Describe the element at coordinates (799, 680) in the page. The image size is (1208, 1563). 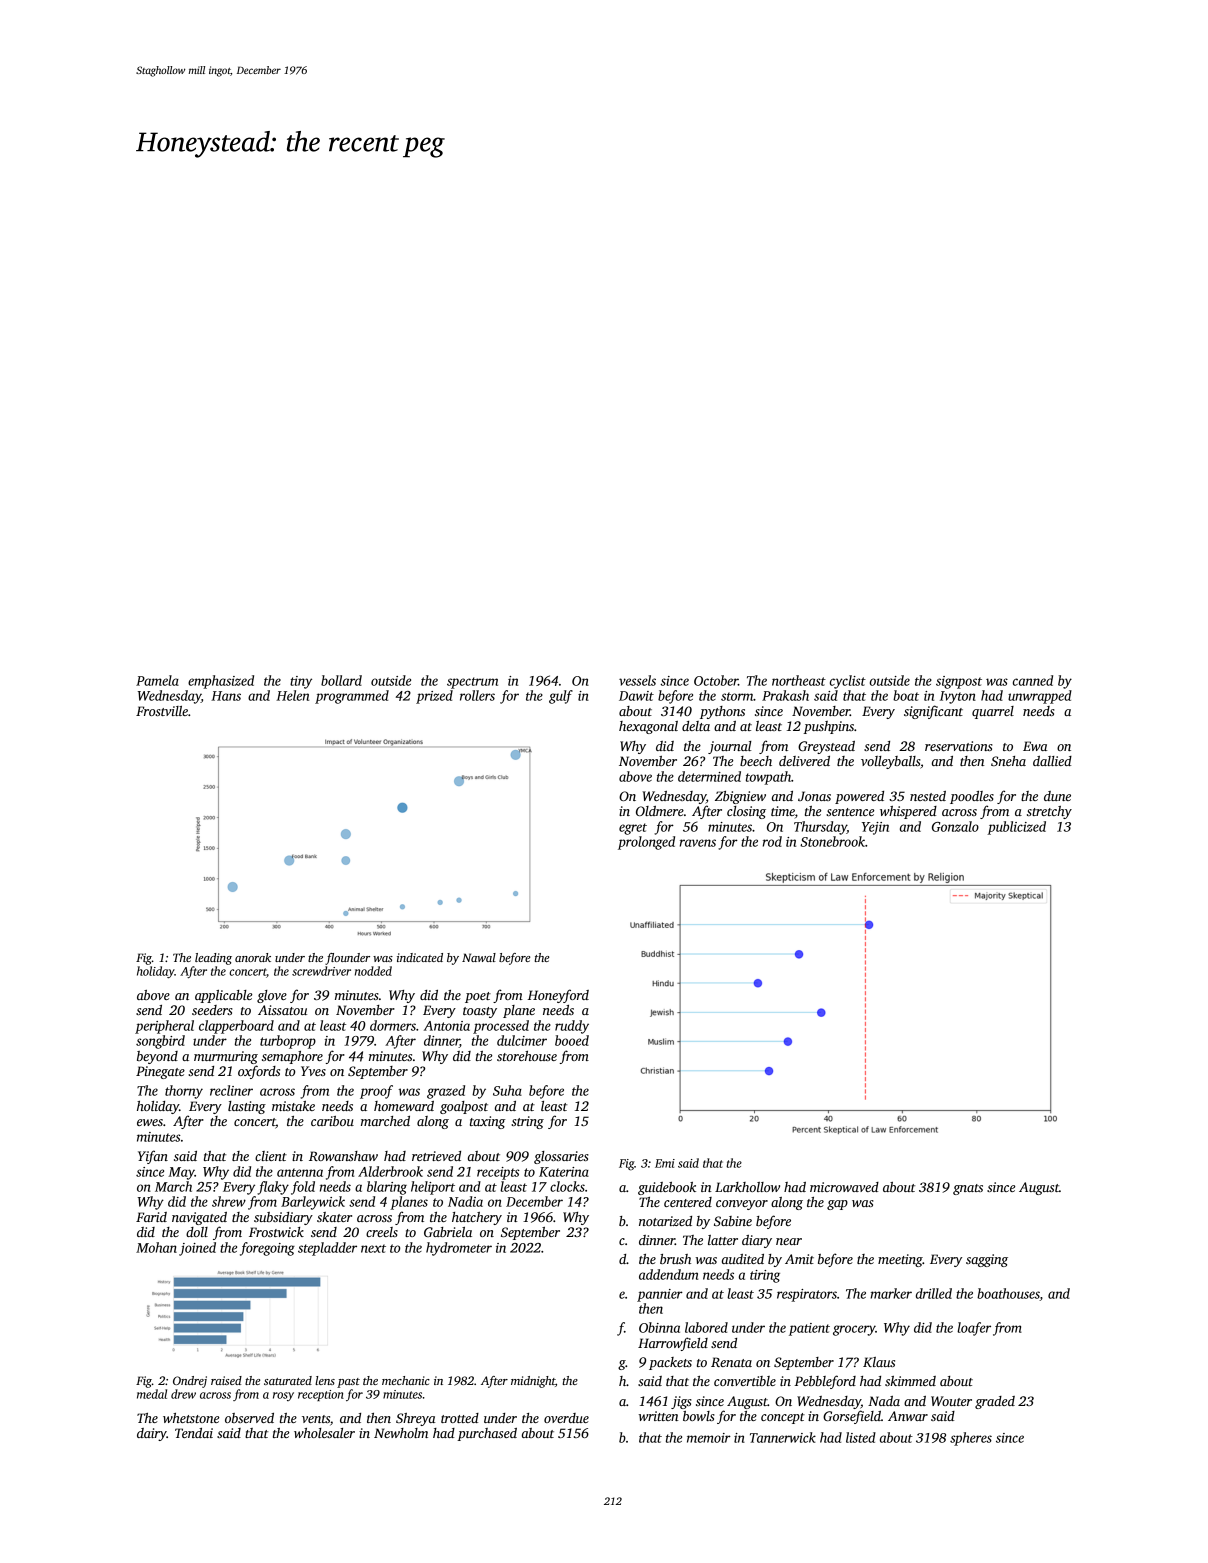
I see `northeast` at that location.
